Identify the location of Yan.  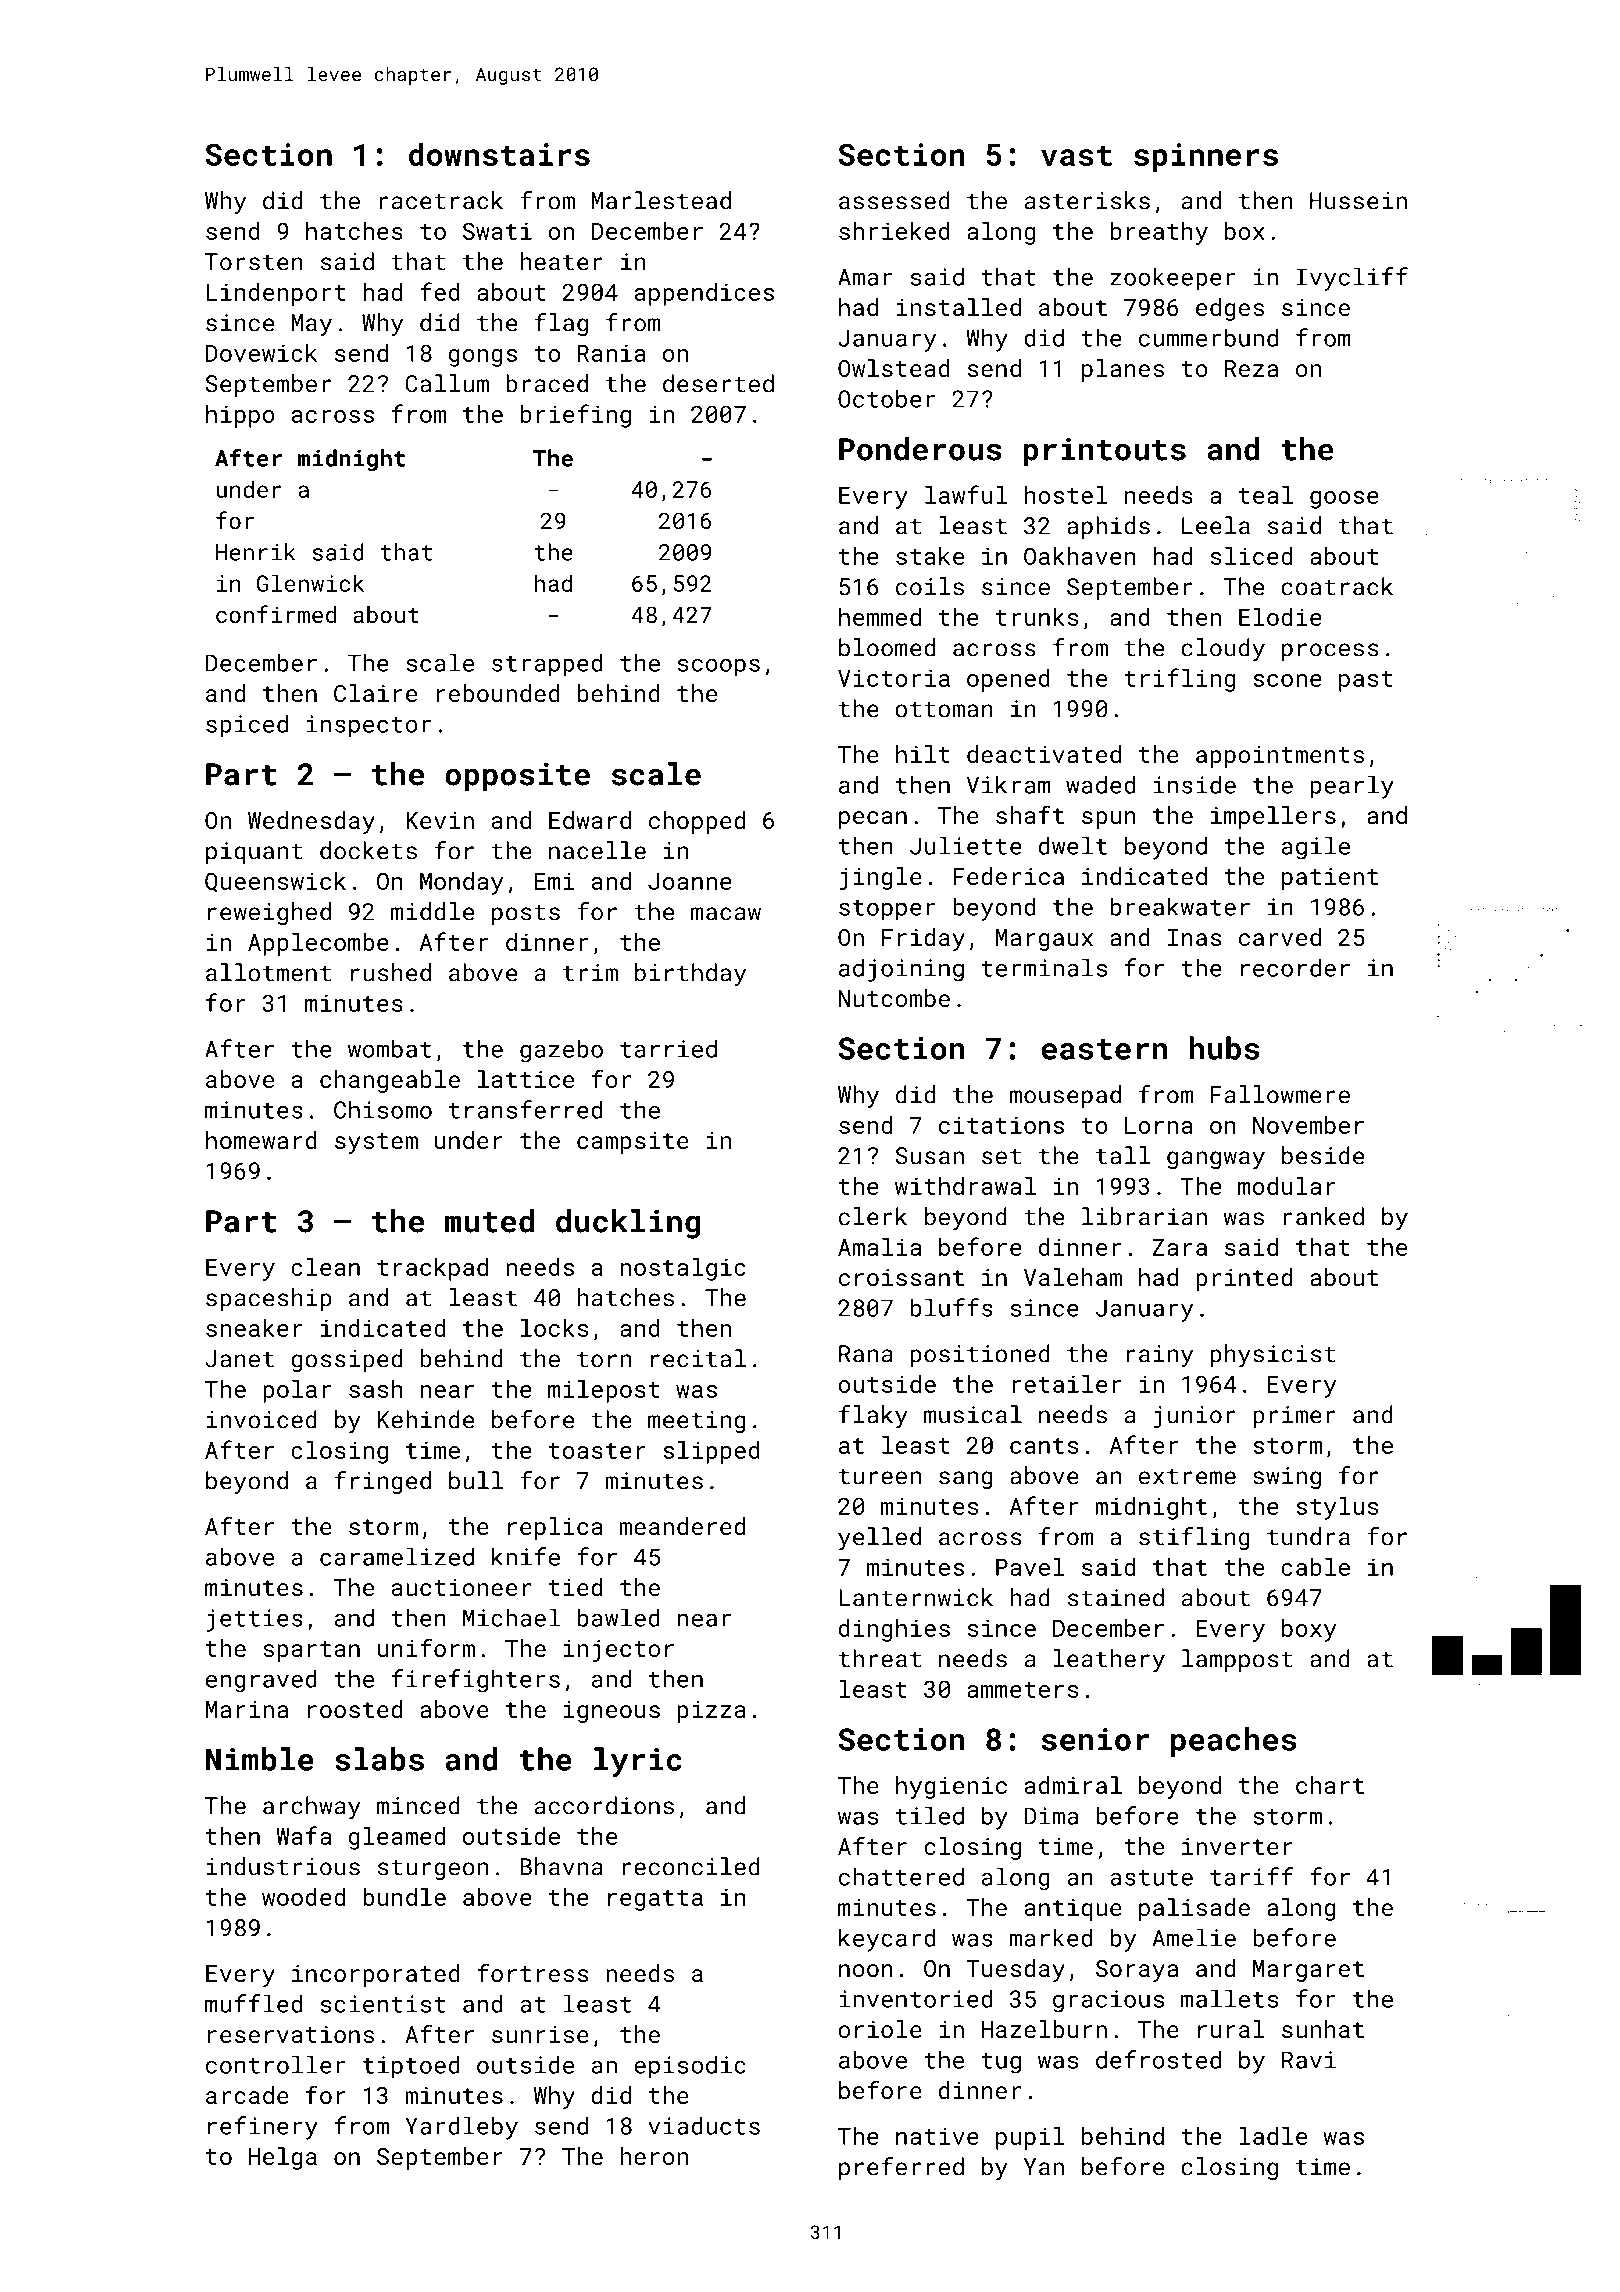
(1044, 2167).
